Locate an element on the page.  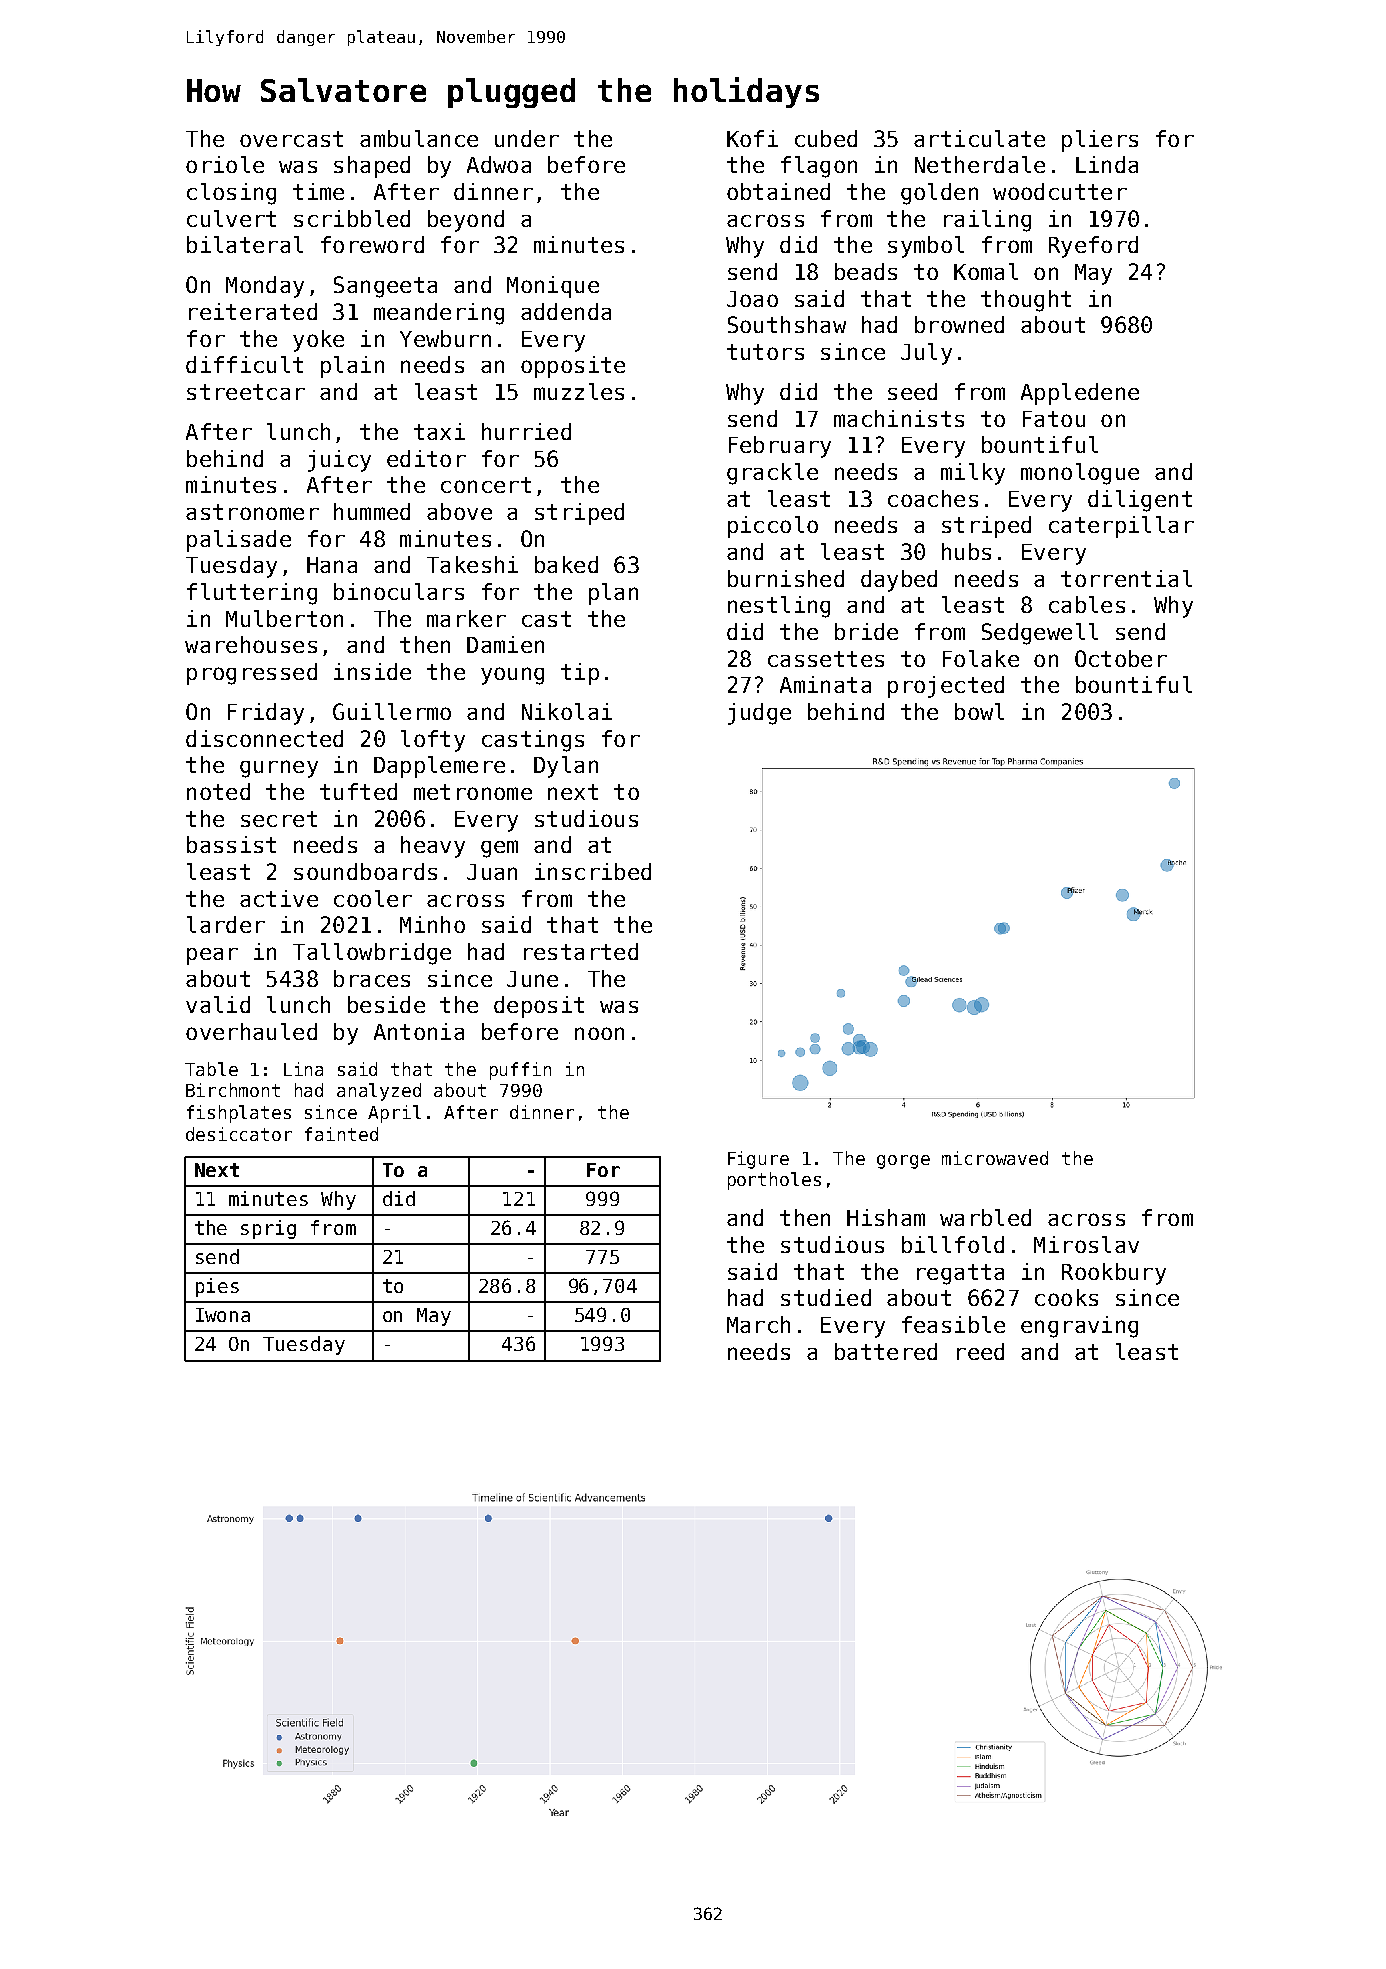
cables is located at coordinates (1087, 604).
